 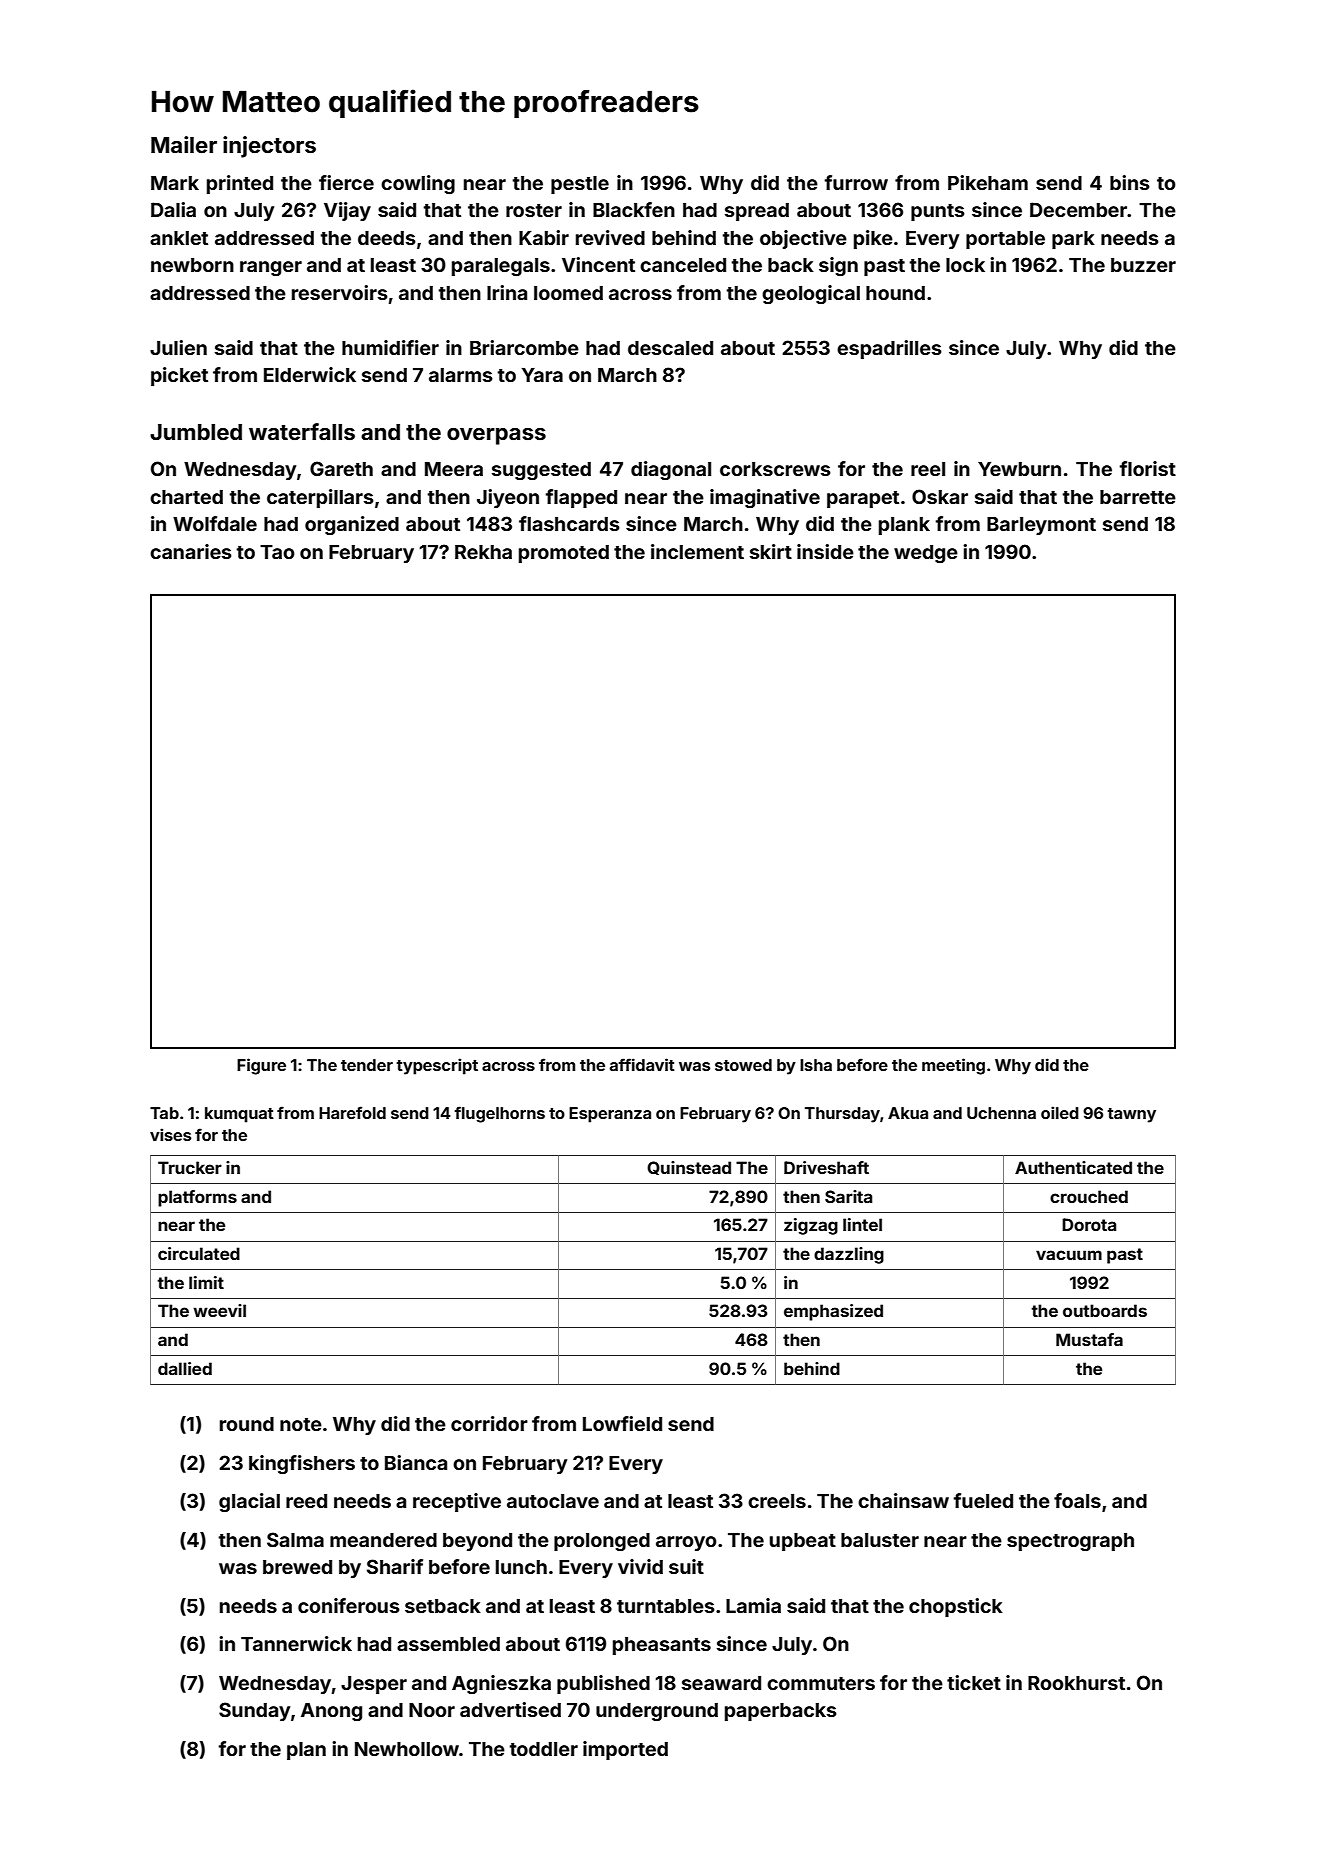 I want to click on corridor, so click(x=489, y=1423).
